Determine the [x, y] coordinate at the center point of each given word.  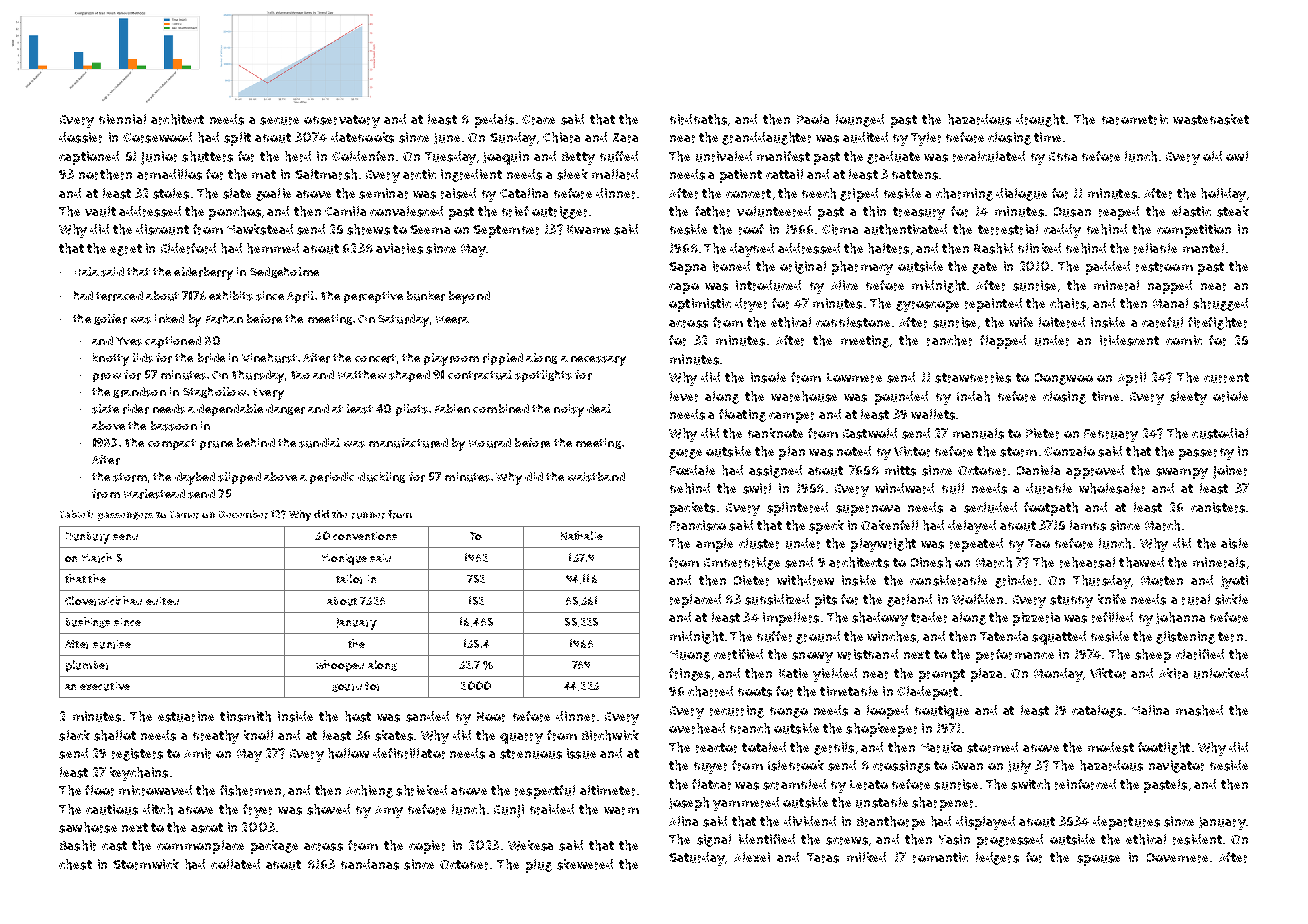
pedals [494, 121]
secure [279, 121]
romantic [940, 857]
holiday [1223, 195]
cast [114, 846]
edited [162, 601]
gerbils [834, 748]
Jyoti [1234, 582]
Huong [690, 656]
